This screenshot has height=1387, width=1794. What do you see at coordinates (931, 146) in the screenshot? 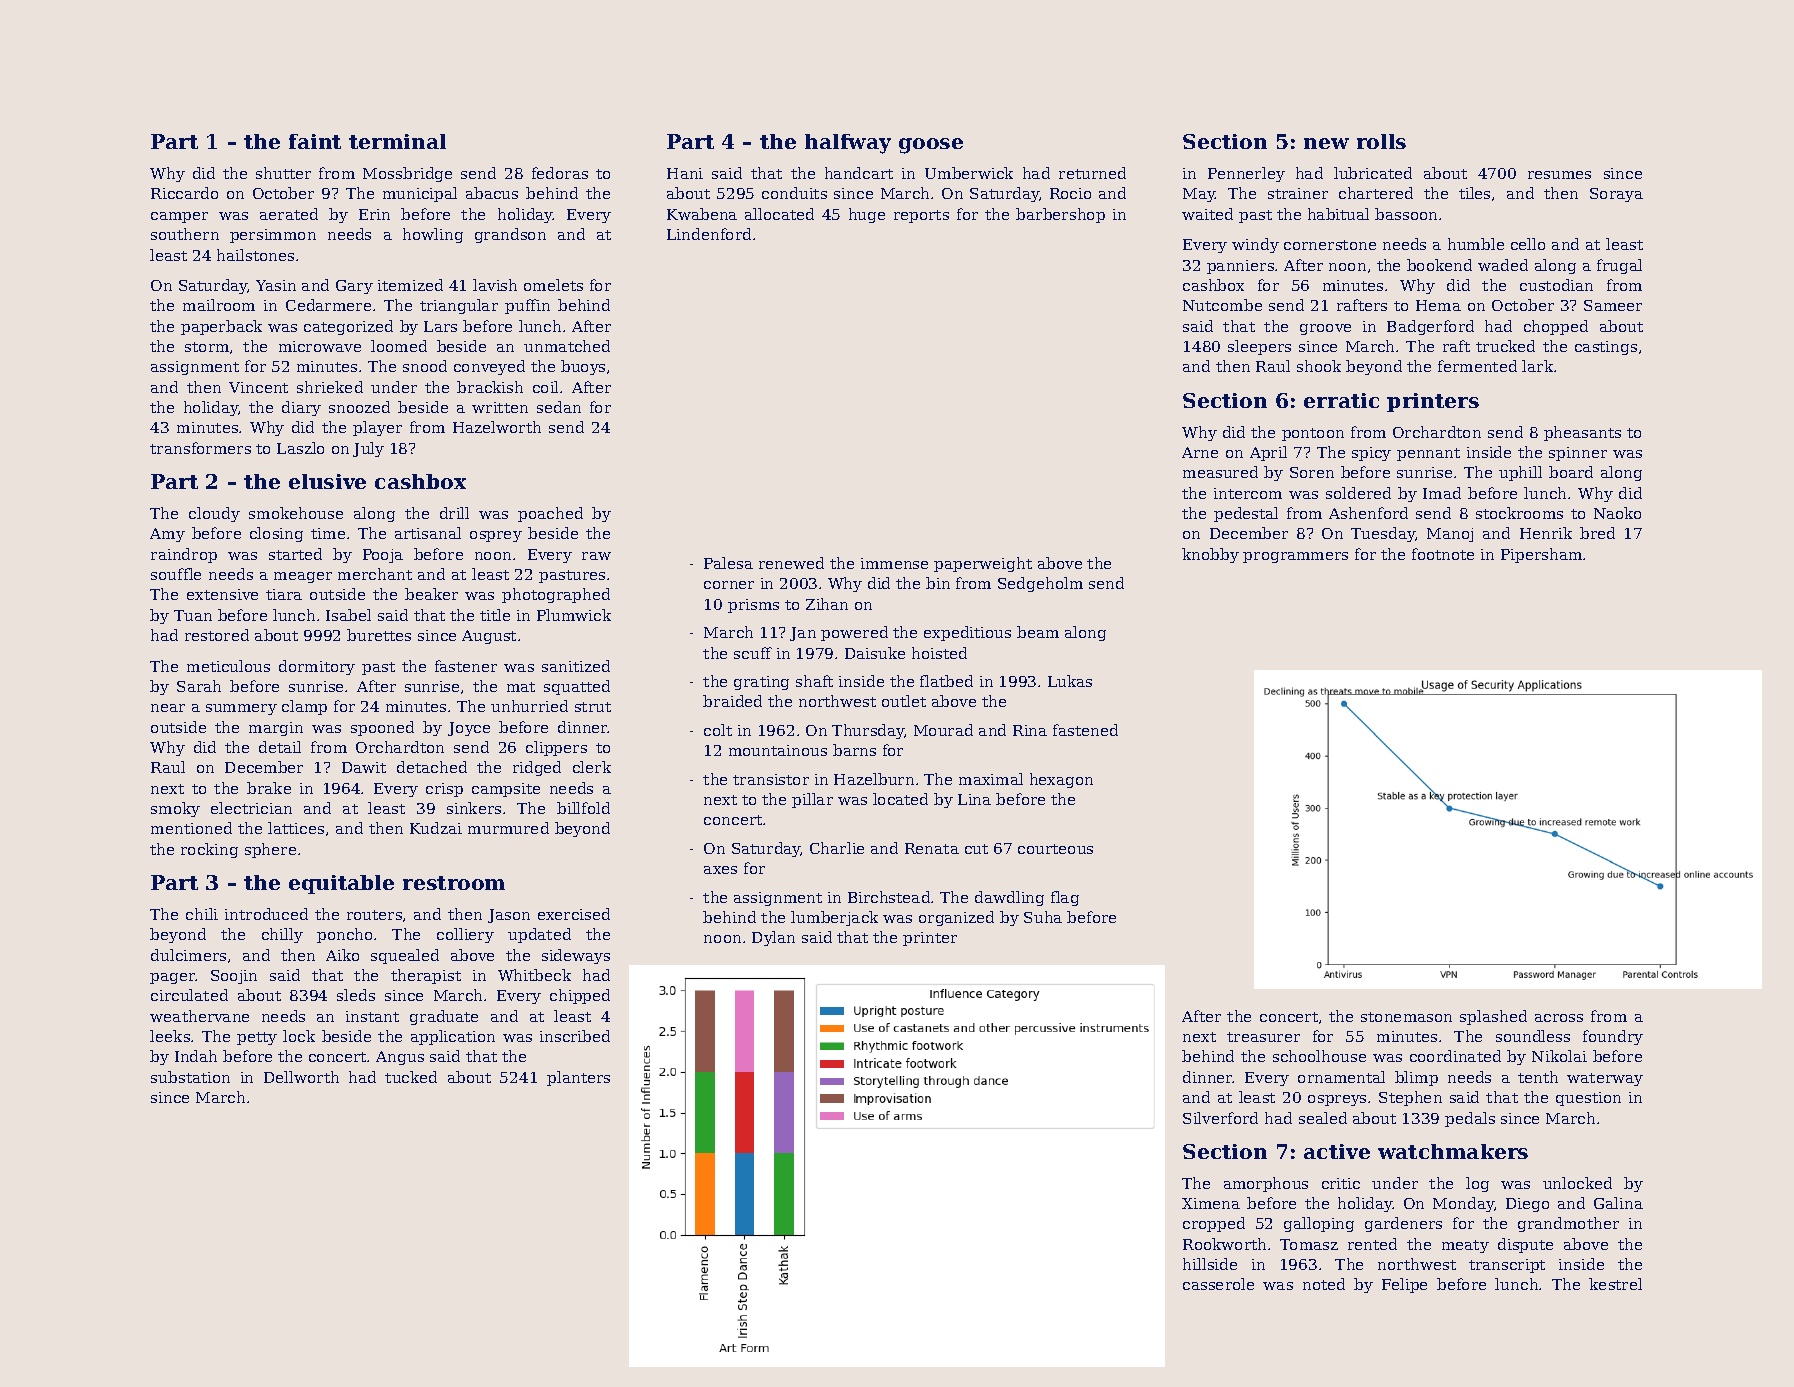
I see `goose` at bounding box center [931, 146].
